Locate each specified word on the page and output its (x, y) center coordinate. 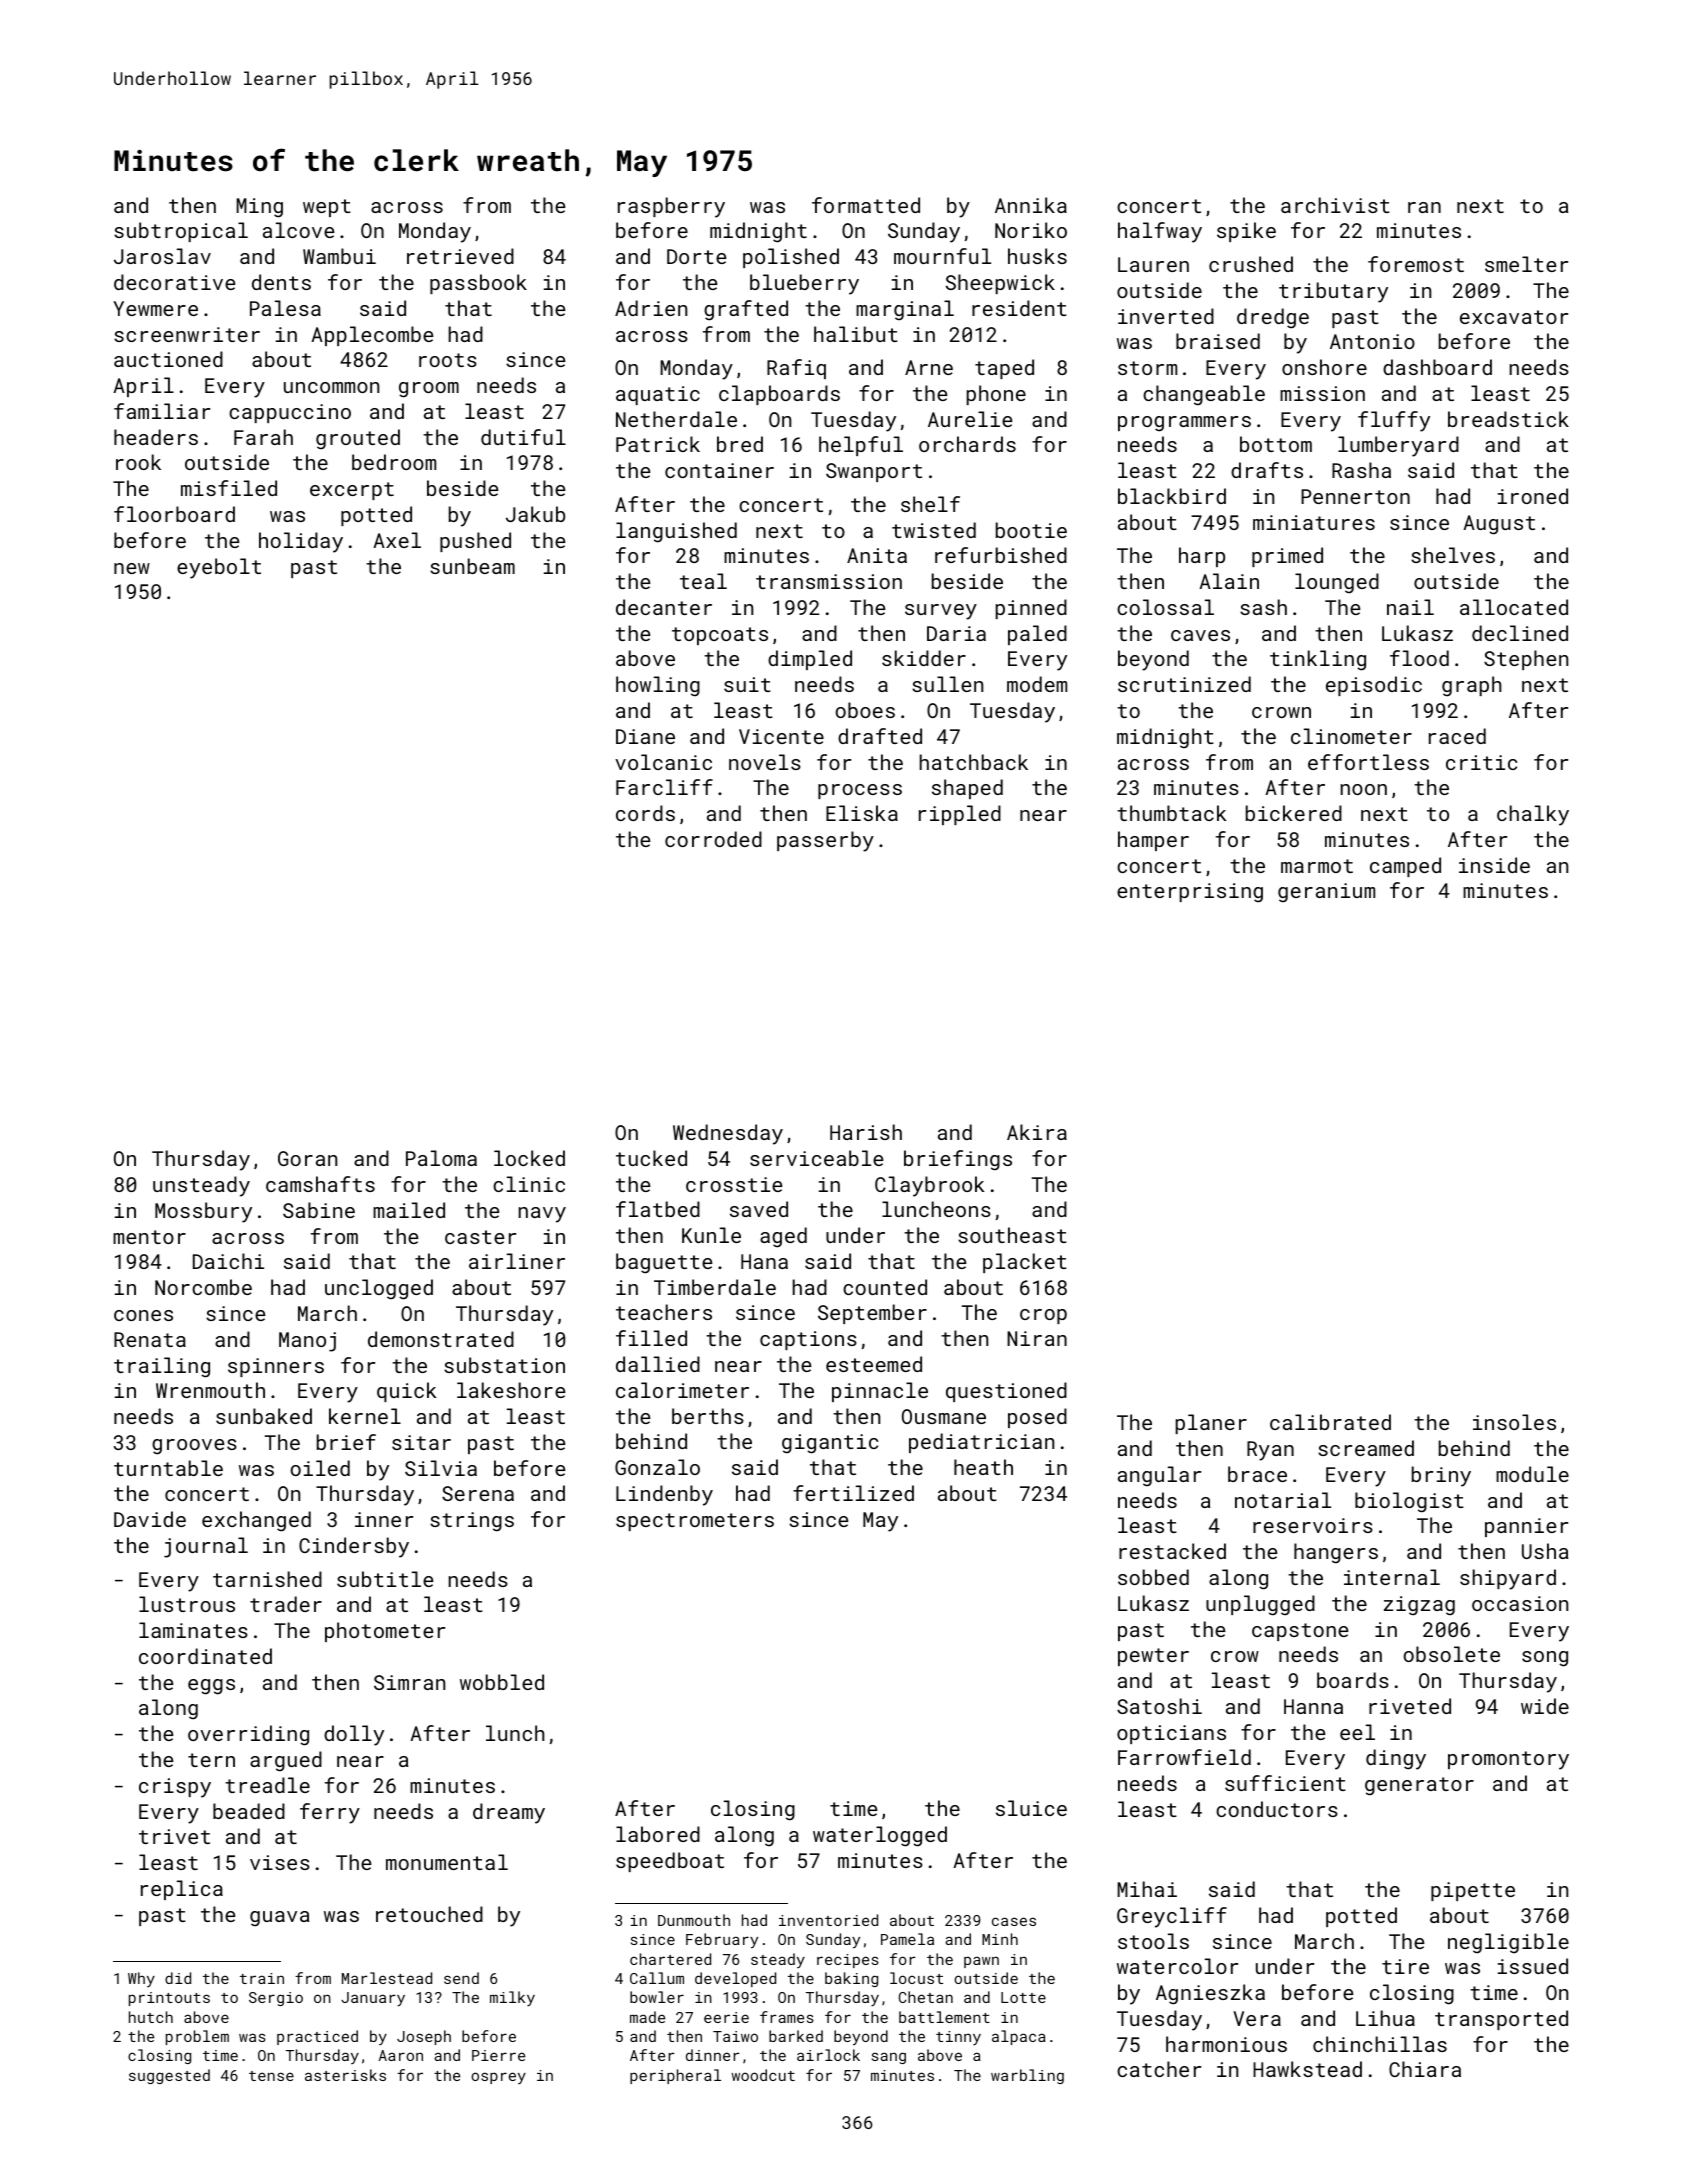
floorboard (174, 514)
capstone (1300, 1632)
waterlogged (880, 1836)
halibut (856, 334)
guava (280, 1919)
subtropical (181, 232)
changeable (1204, 395)
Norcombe (203, 1287)
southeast (1012, 1235)
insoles (1514, 1422)
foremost (1416, 264)
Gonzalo (657, 1467)
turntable (168, 1468)
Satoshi (1159, 1706)
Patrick (658, 444)
